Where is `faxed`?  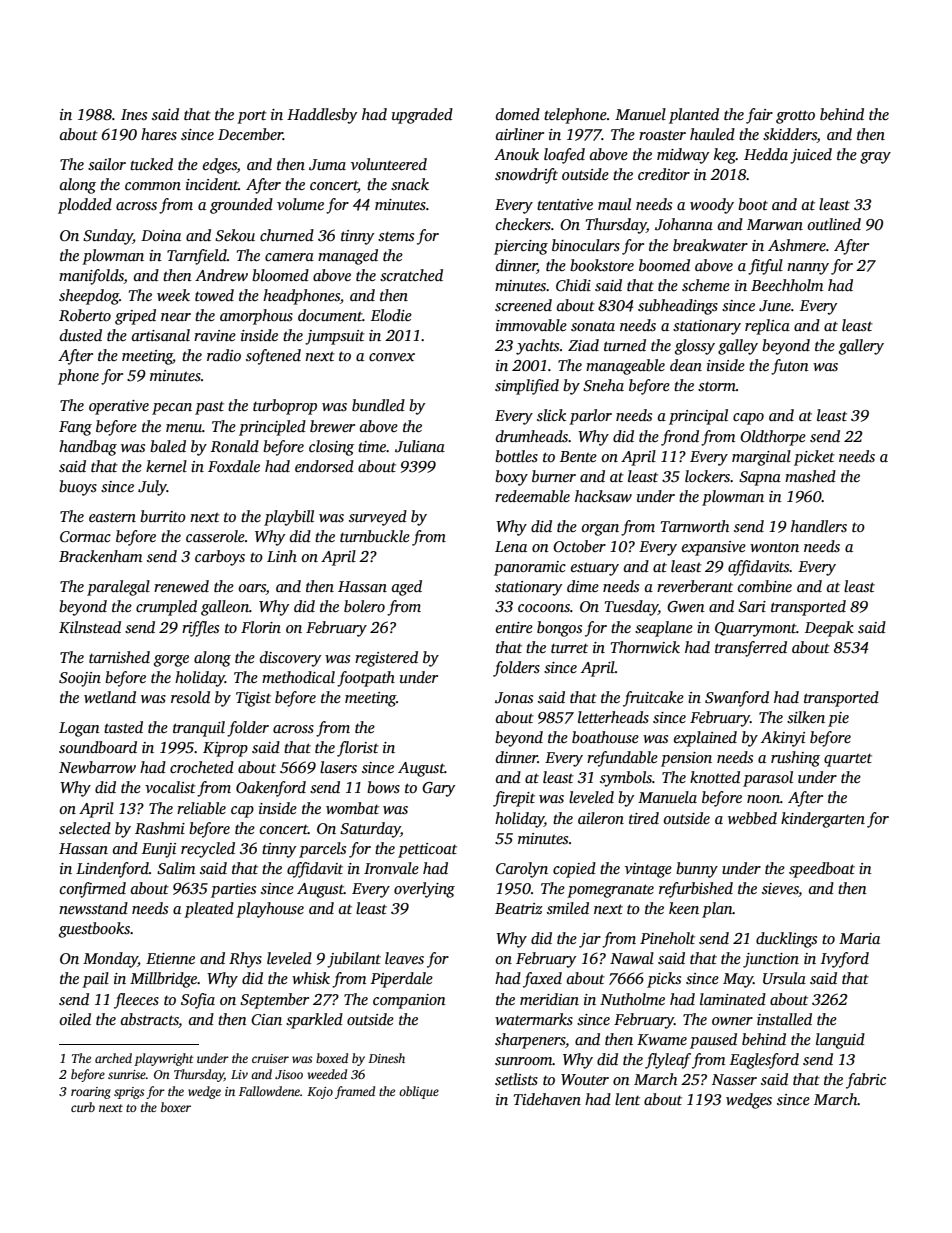
faxed is located at coordinates (542, 980).
